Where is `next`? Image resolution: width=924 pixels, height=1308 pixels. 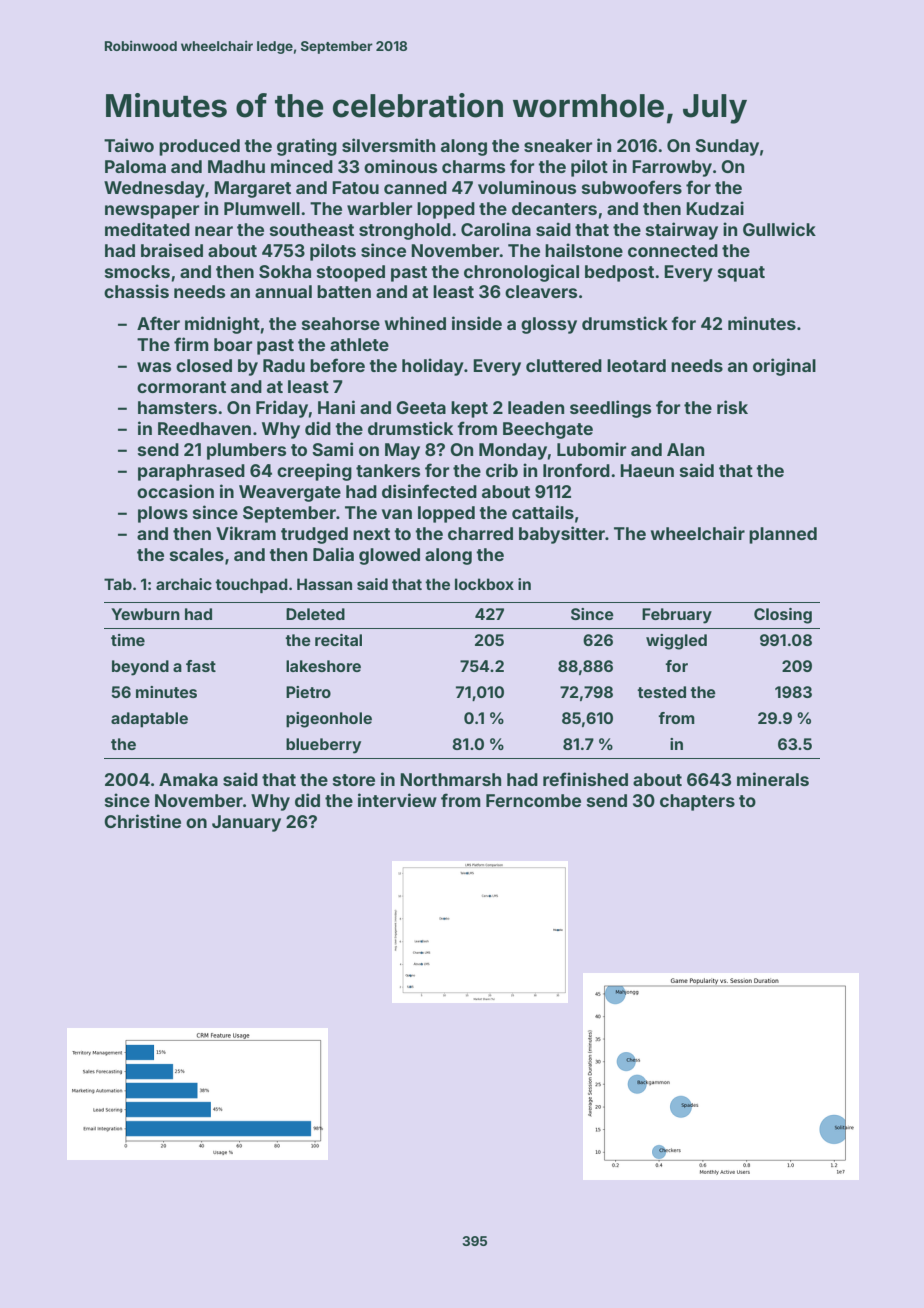
next is located at coordinates (371, 534).
